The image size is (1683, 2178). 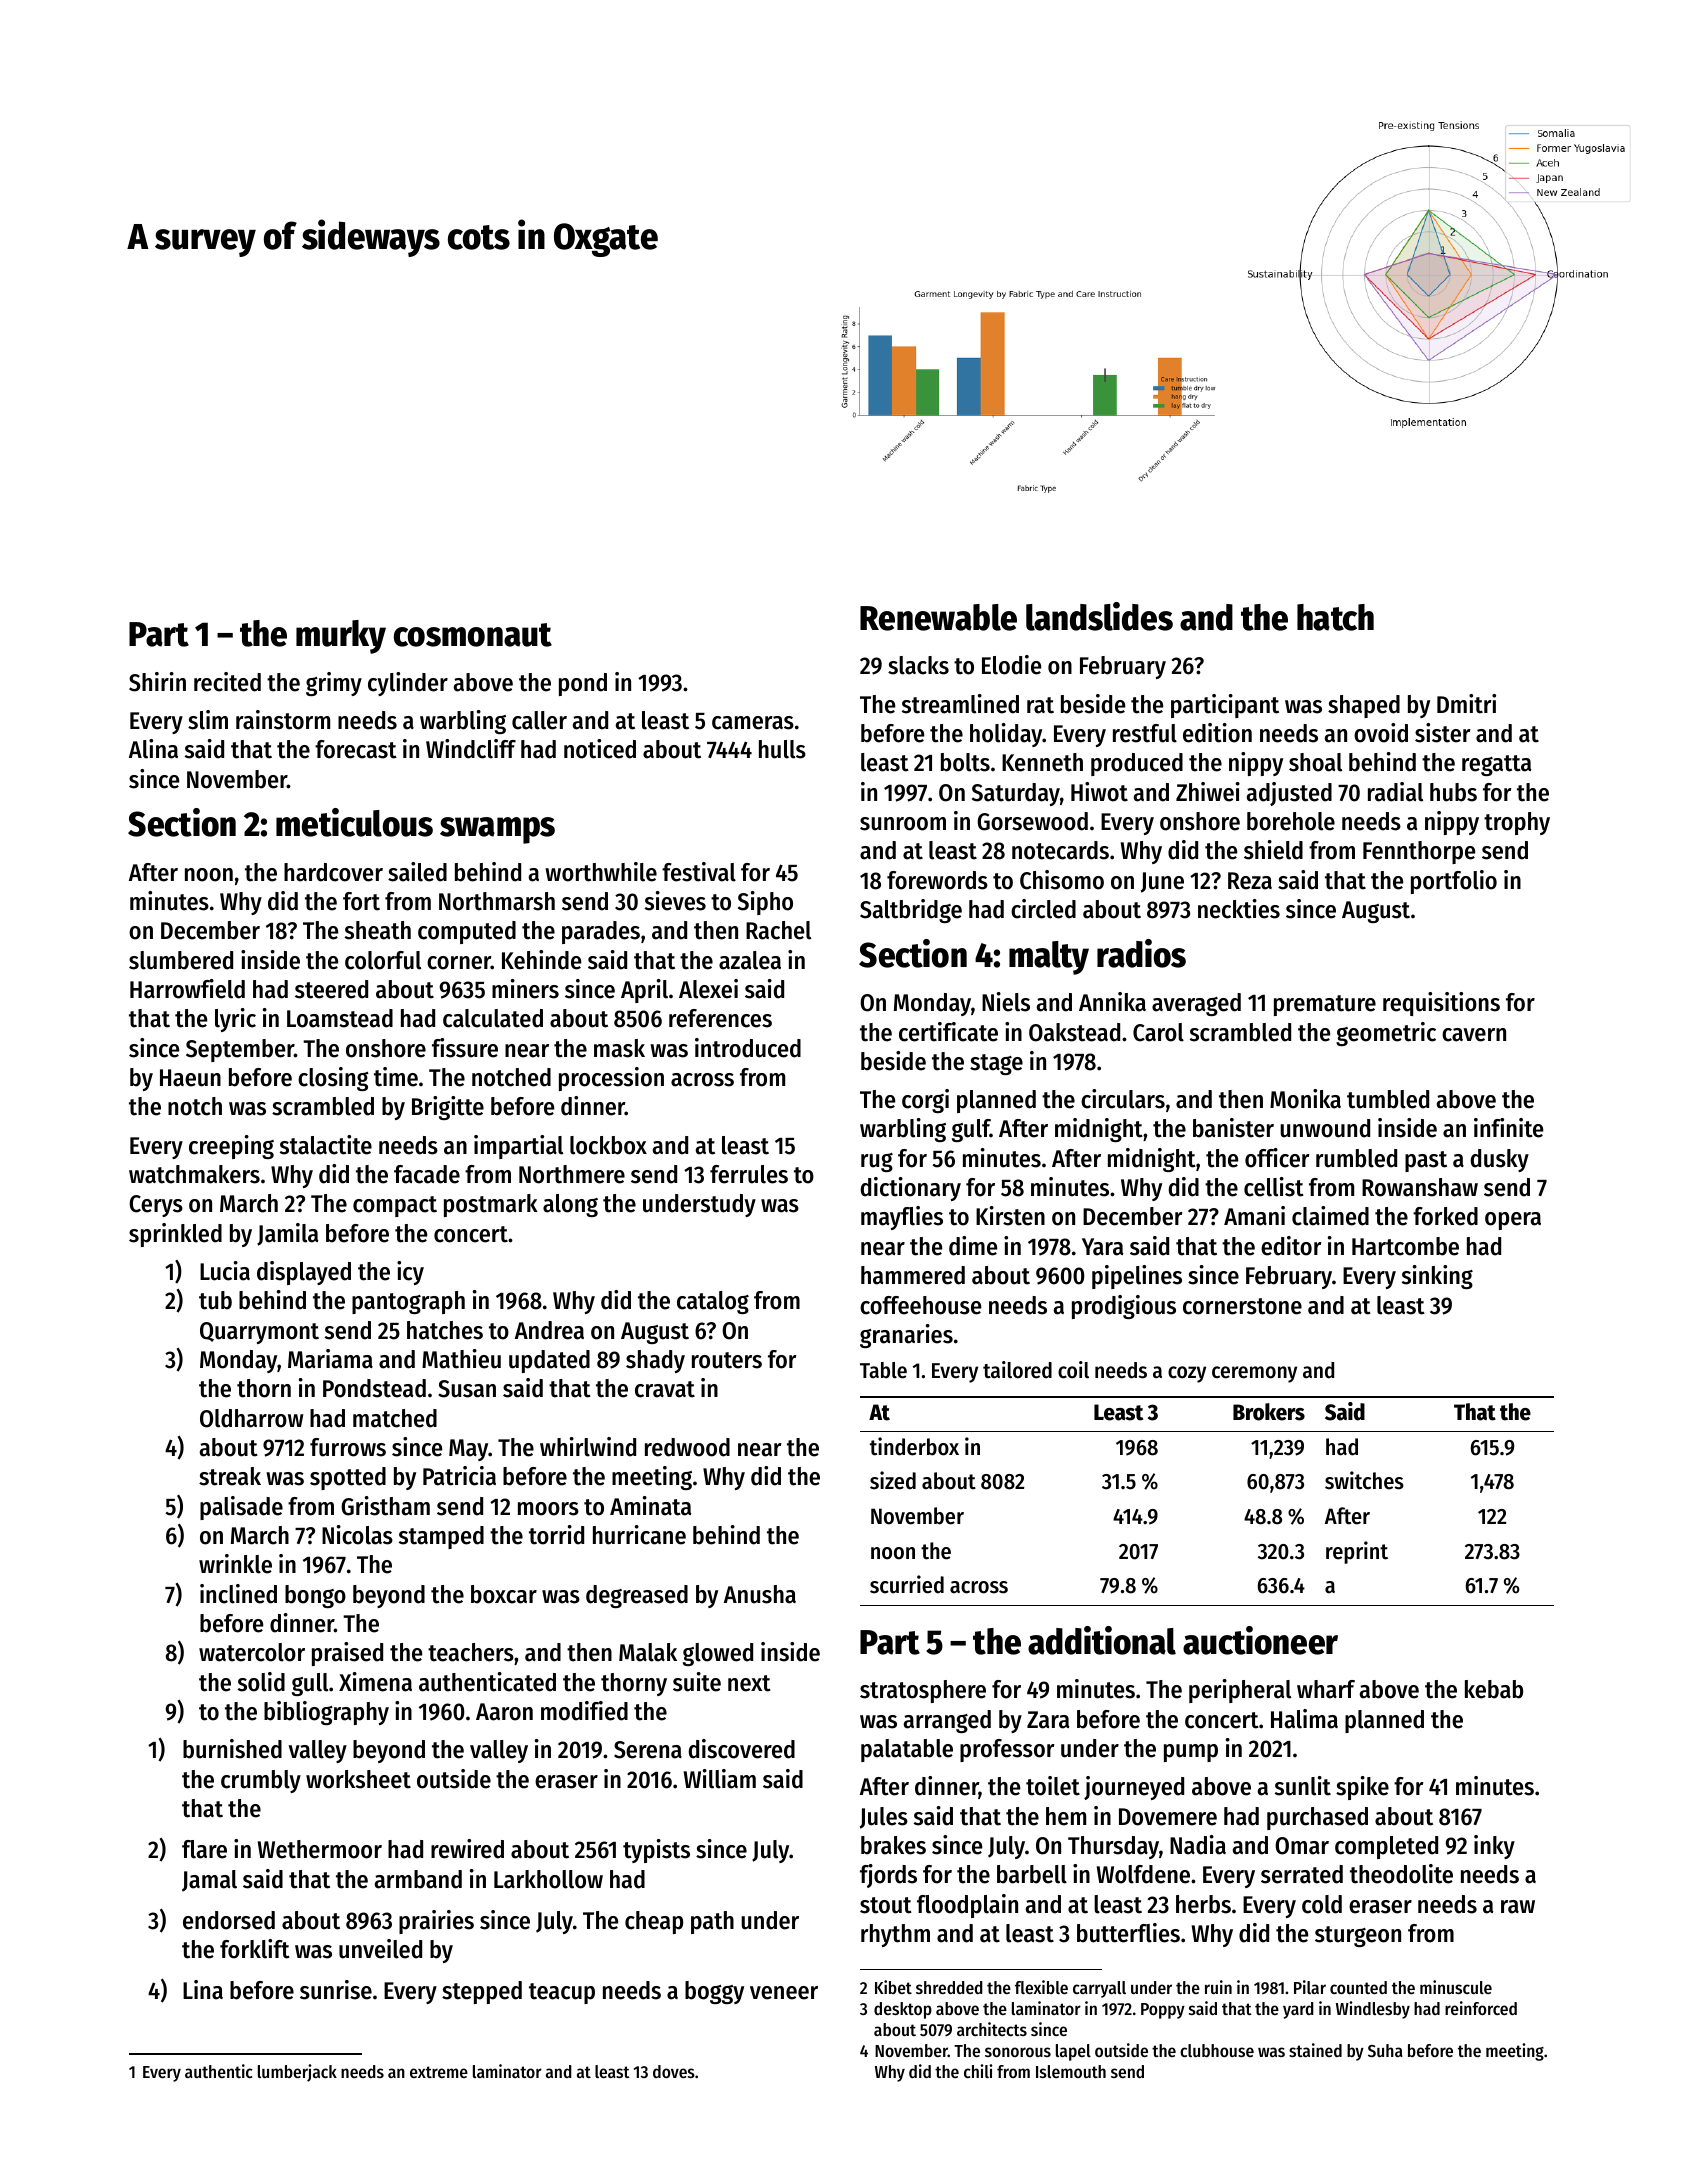 What do you see at coordinates (1364, 1480) in the screenshot?
I see `switches` at bounding box center [1364, 1480].
